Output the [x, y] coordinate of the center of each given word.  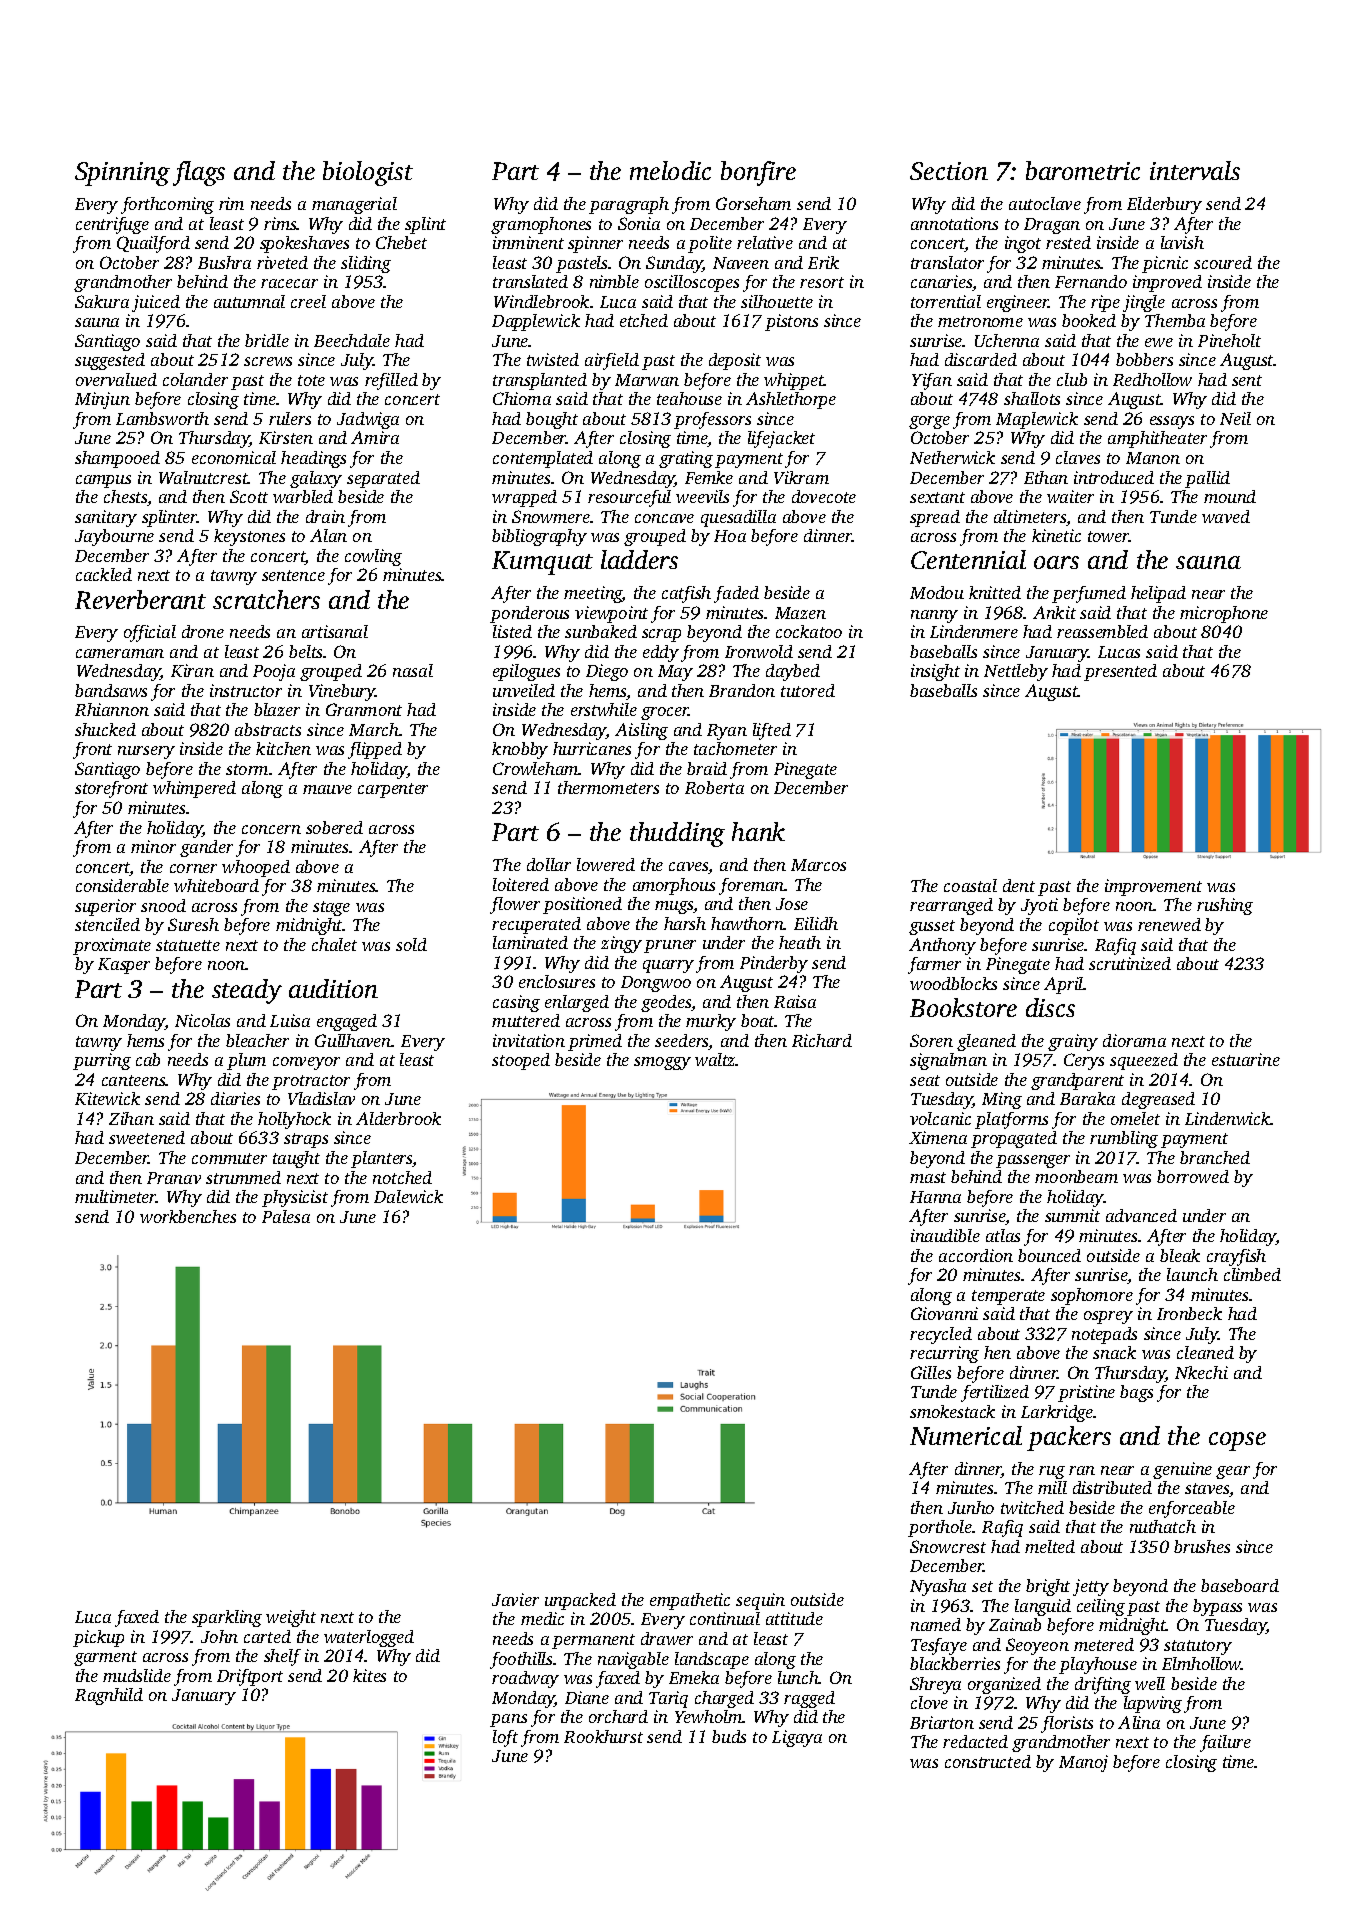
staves [1207, 1490]
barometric [1083, 170]
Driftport [250, 1677]
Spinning [122, 174]
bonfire [758, 173]
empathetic [690, 1601]
